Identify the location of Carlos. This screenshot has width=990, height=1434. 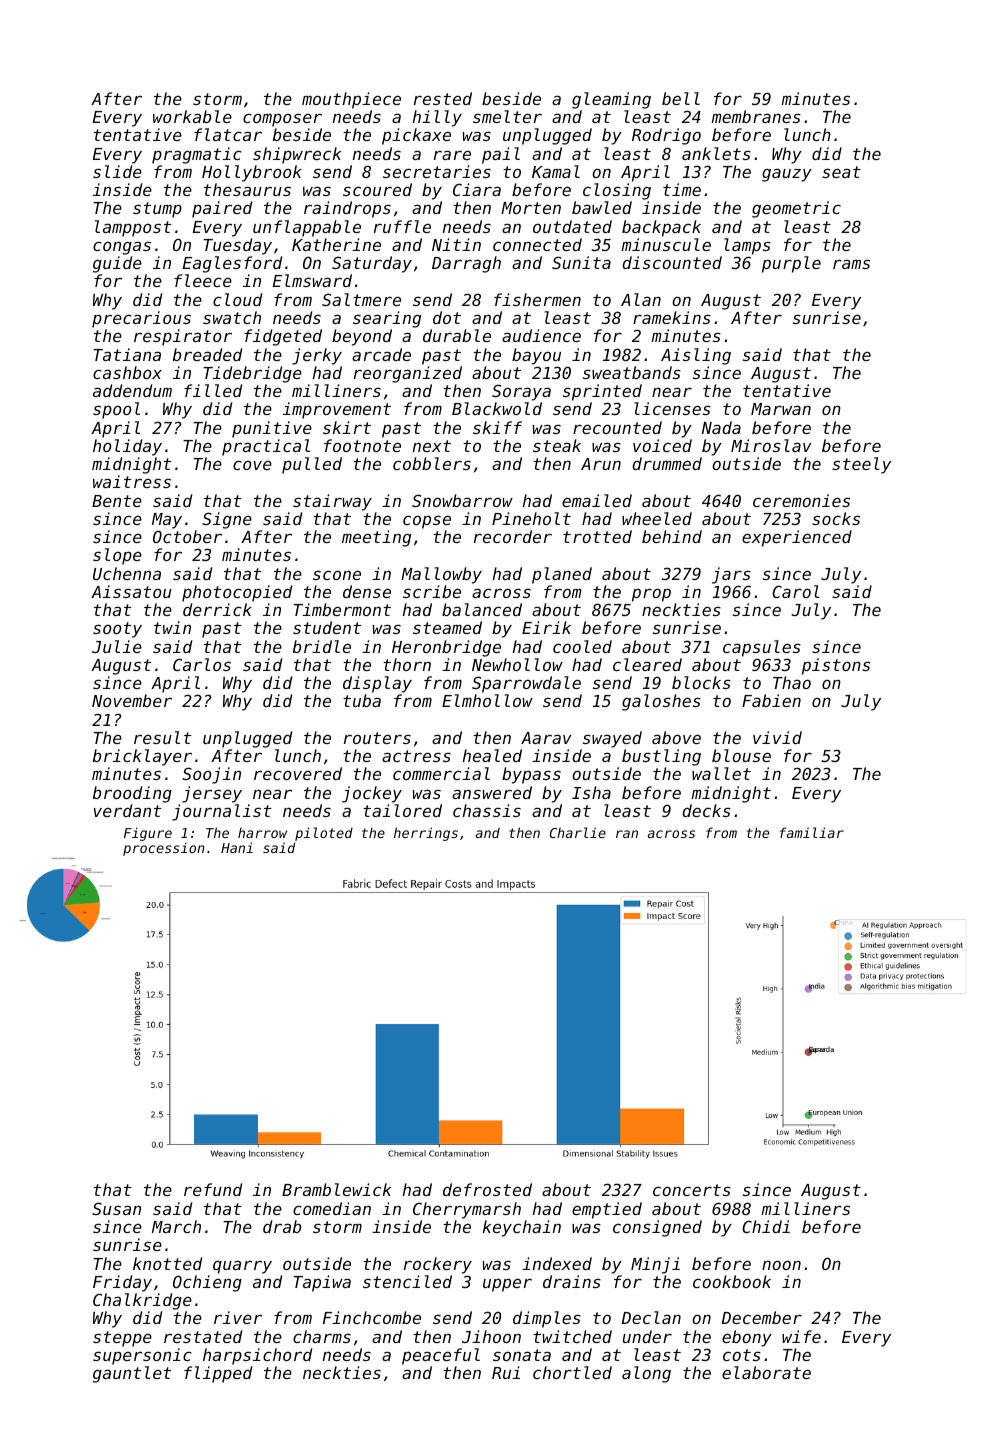
(202, 664).
